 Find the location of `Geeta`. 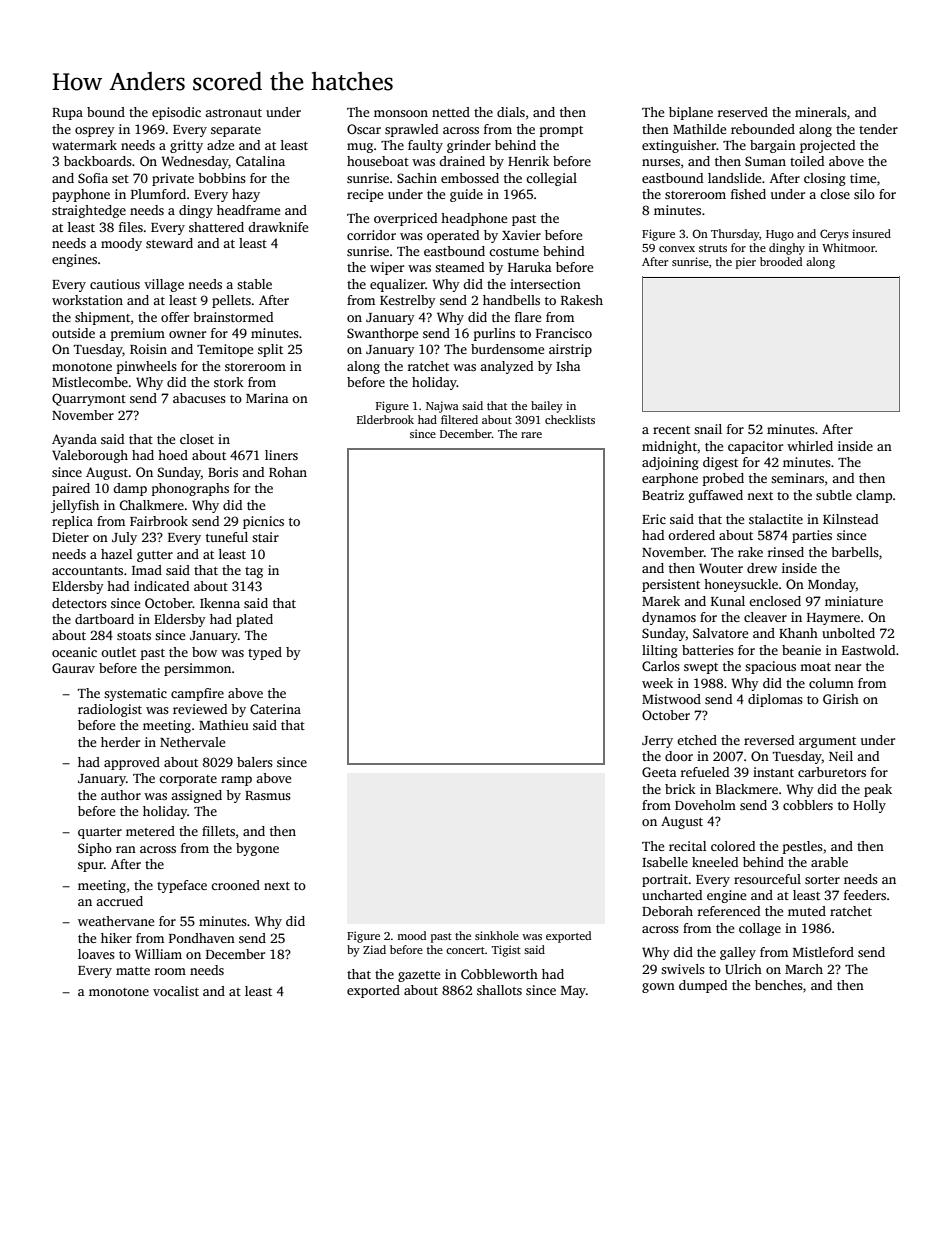

Geeta is located at coordinates (659, 772).
